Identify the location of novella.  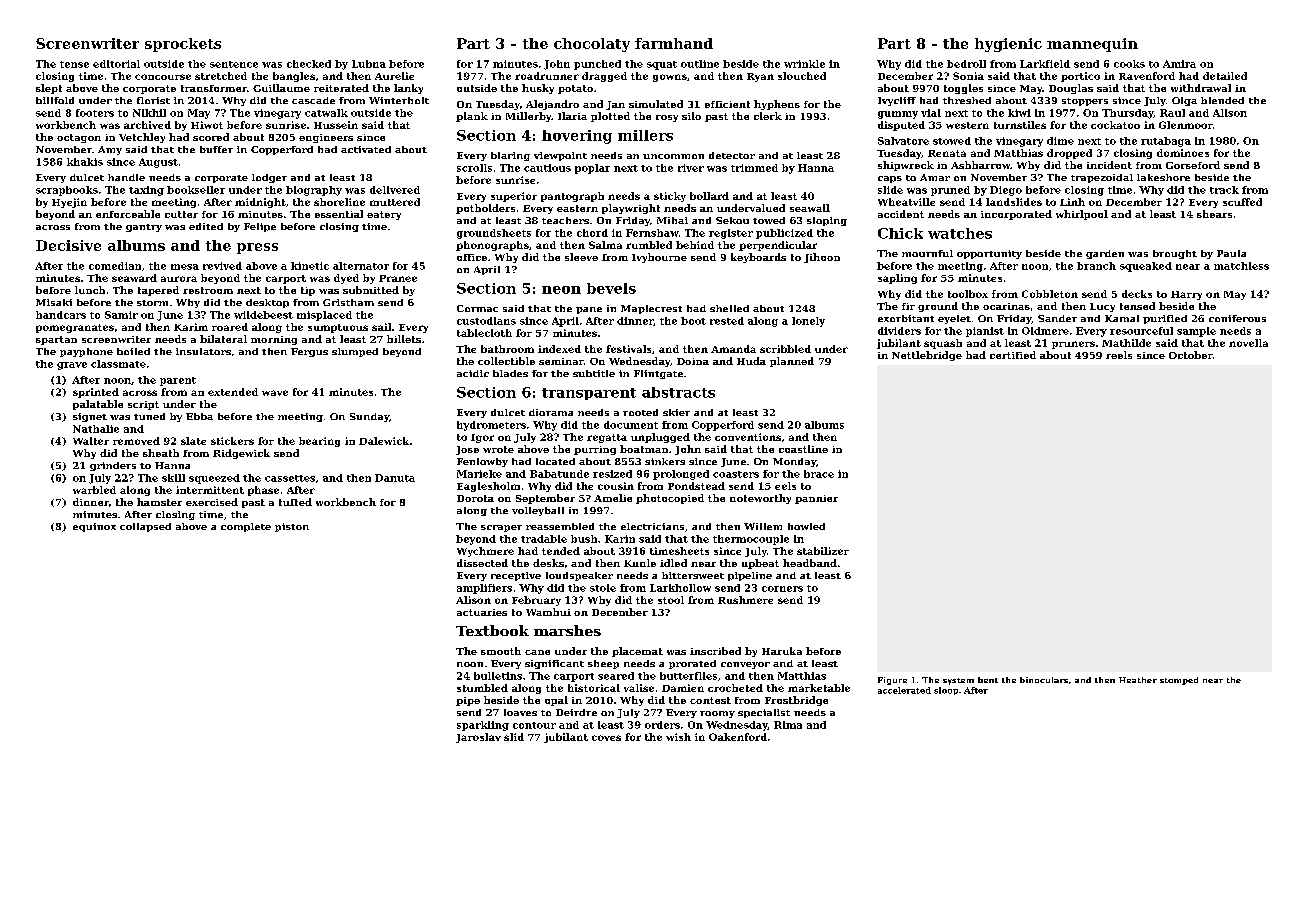
(1248, 343).
